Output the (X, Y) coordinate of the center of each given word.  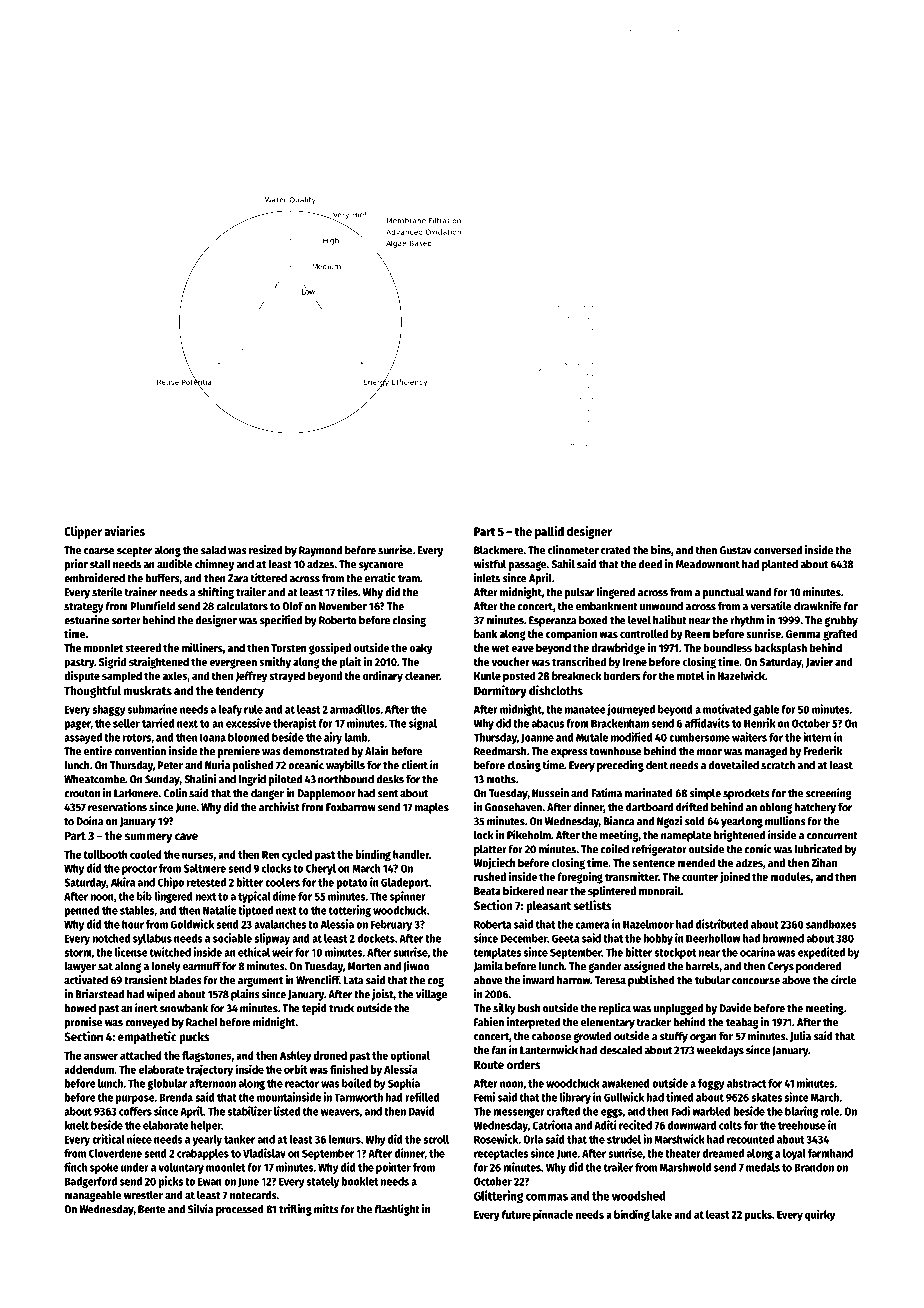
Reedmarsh (500, 751)
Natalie (219, 910)
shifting (216, 593)
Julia (800, 1036)
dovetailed (734, 765)
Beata (487, 891)
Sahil (563, 564)
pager (77, 725)
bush (529, 1008)
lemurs (345, 1139)
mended (696, 862)
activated (86, 980)
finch (75, 1167)
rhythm (747, 621)
